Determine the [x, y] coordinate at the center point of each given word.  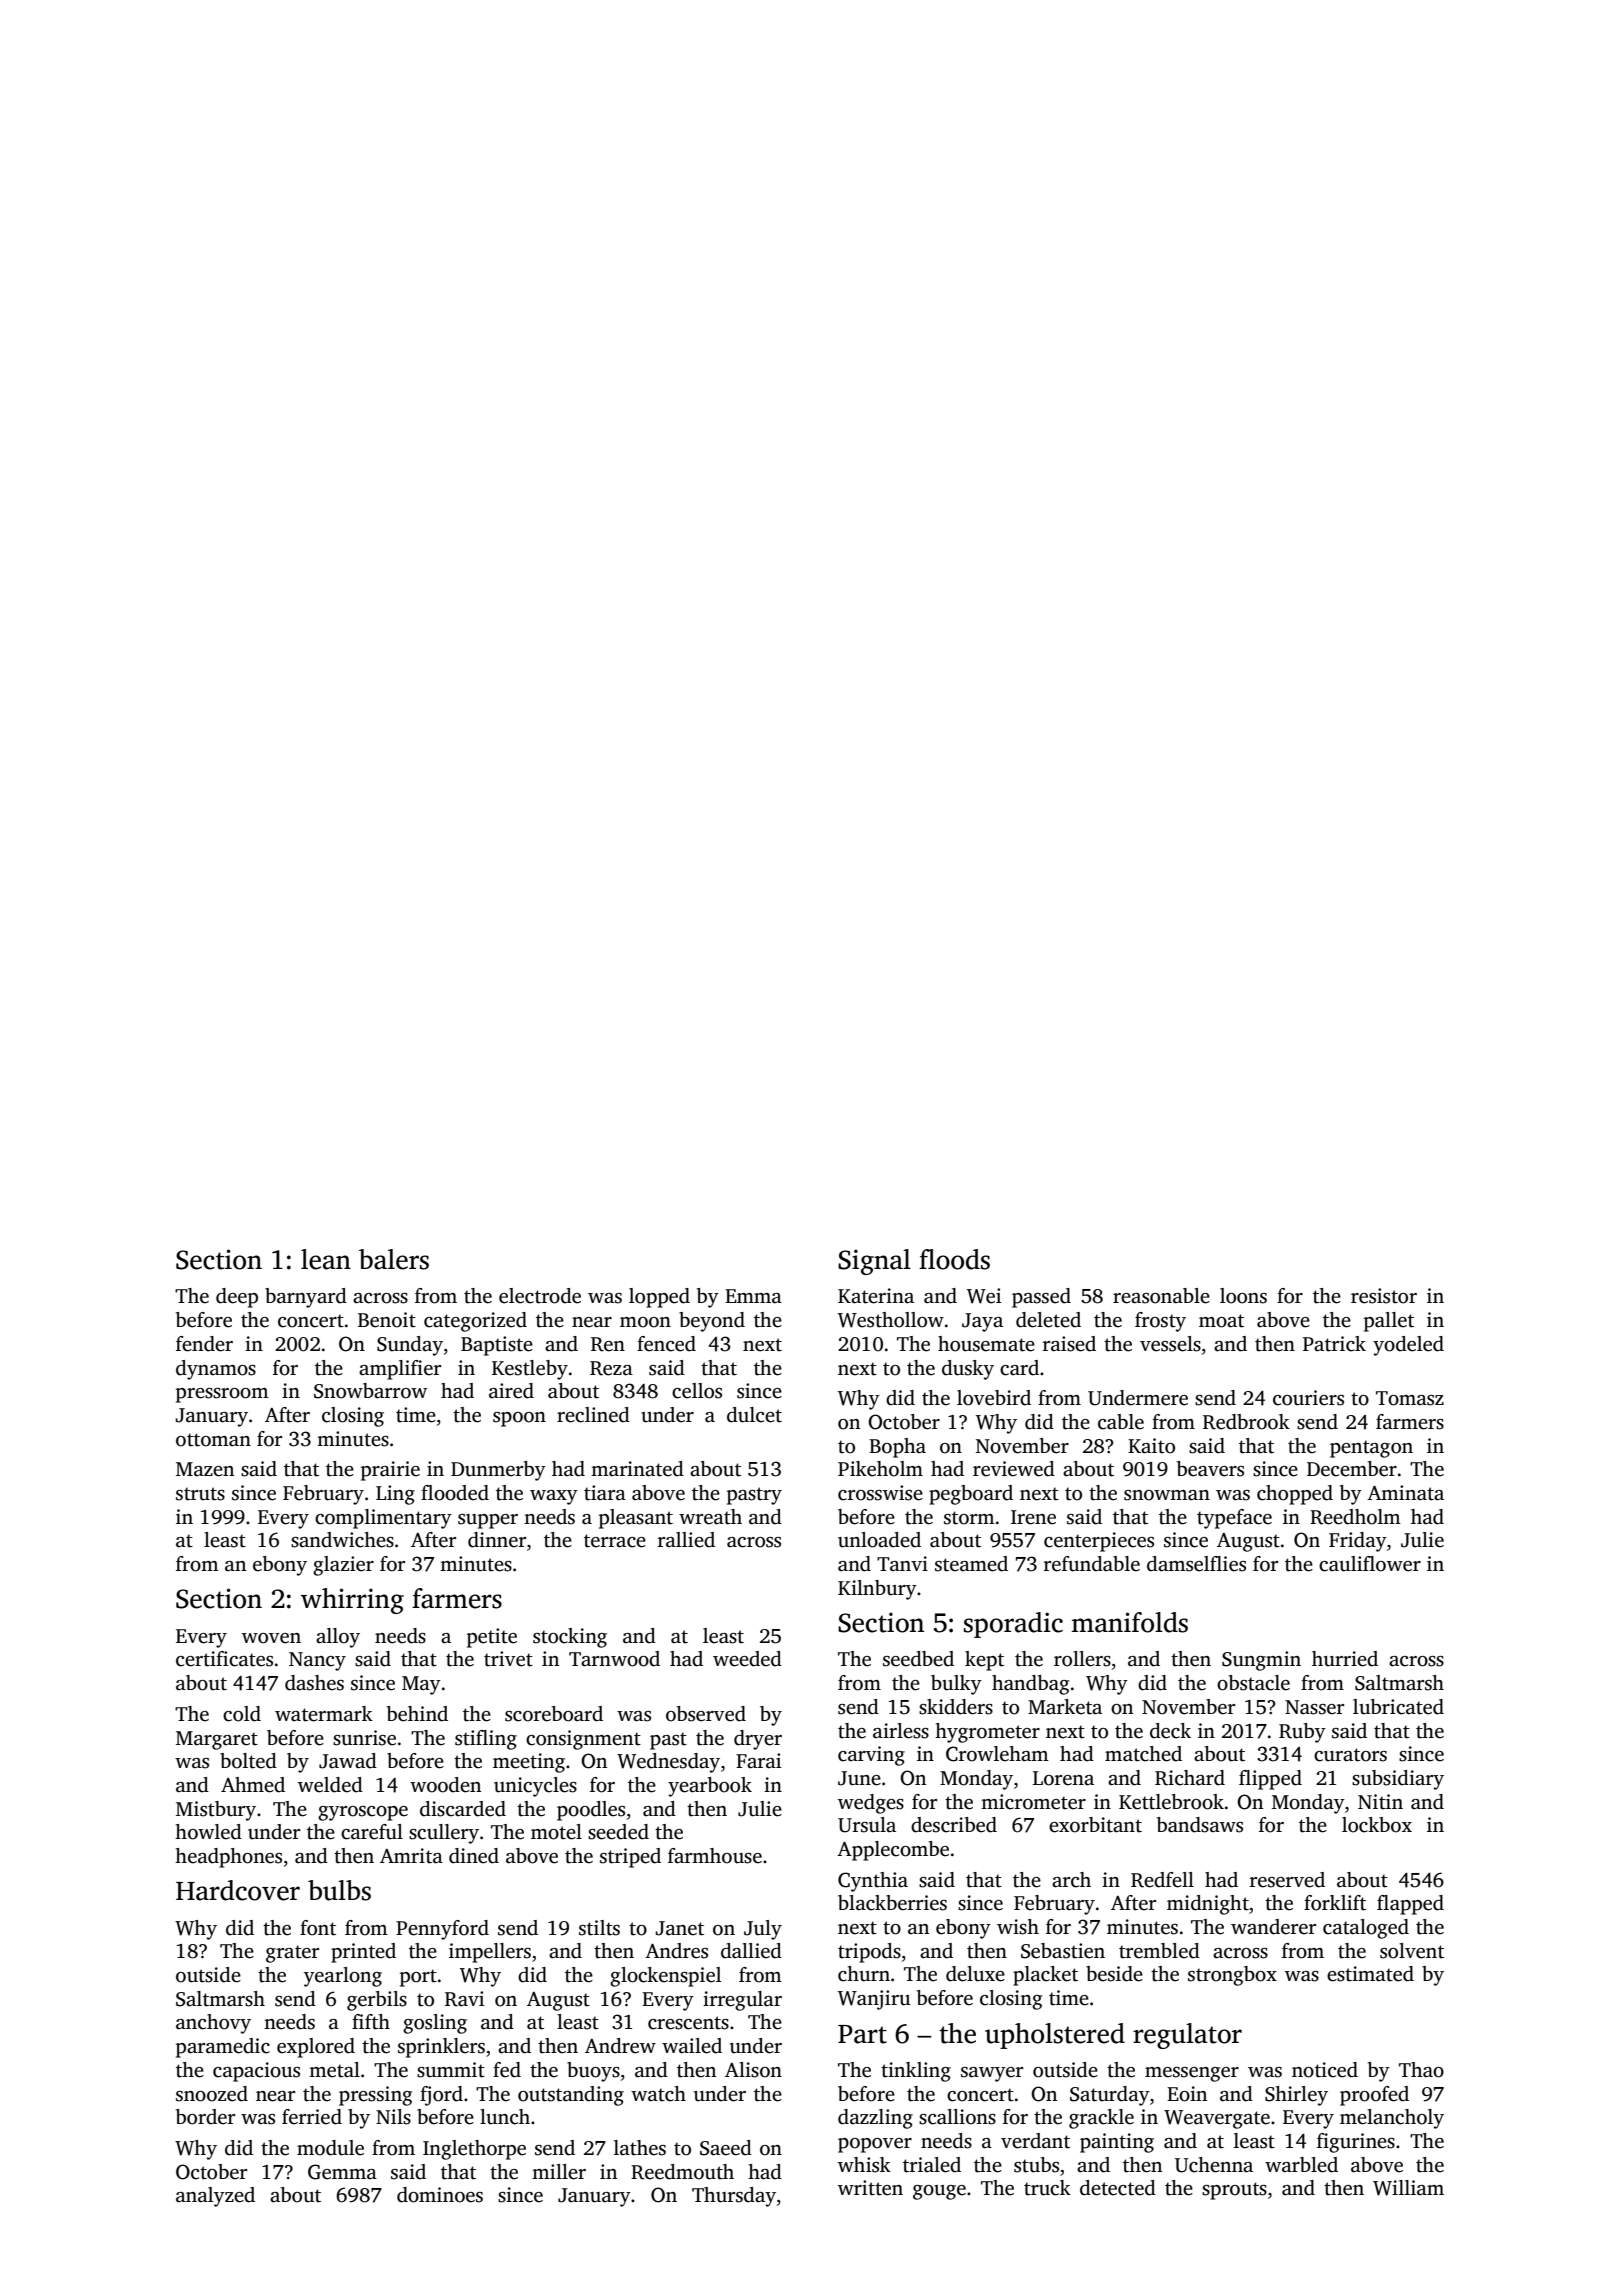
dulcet [754, 1415]
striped [630, 1858]
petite [492, 1638]
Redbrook [1246, 1422]
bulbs [339, 1890]
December [1352, 1469]
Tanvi [902, 1564]
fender [204, 1344]
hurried [1345, 1659]
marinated [637, 1469]
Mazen [205, 1469]
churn [864, 1974]
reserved [1287, 1880]
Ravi [464, 1999]
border [205, 2117]
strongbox [1232, 1976]
